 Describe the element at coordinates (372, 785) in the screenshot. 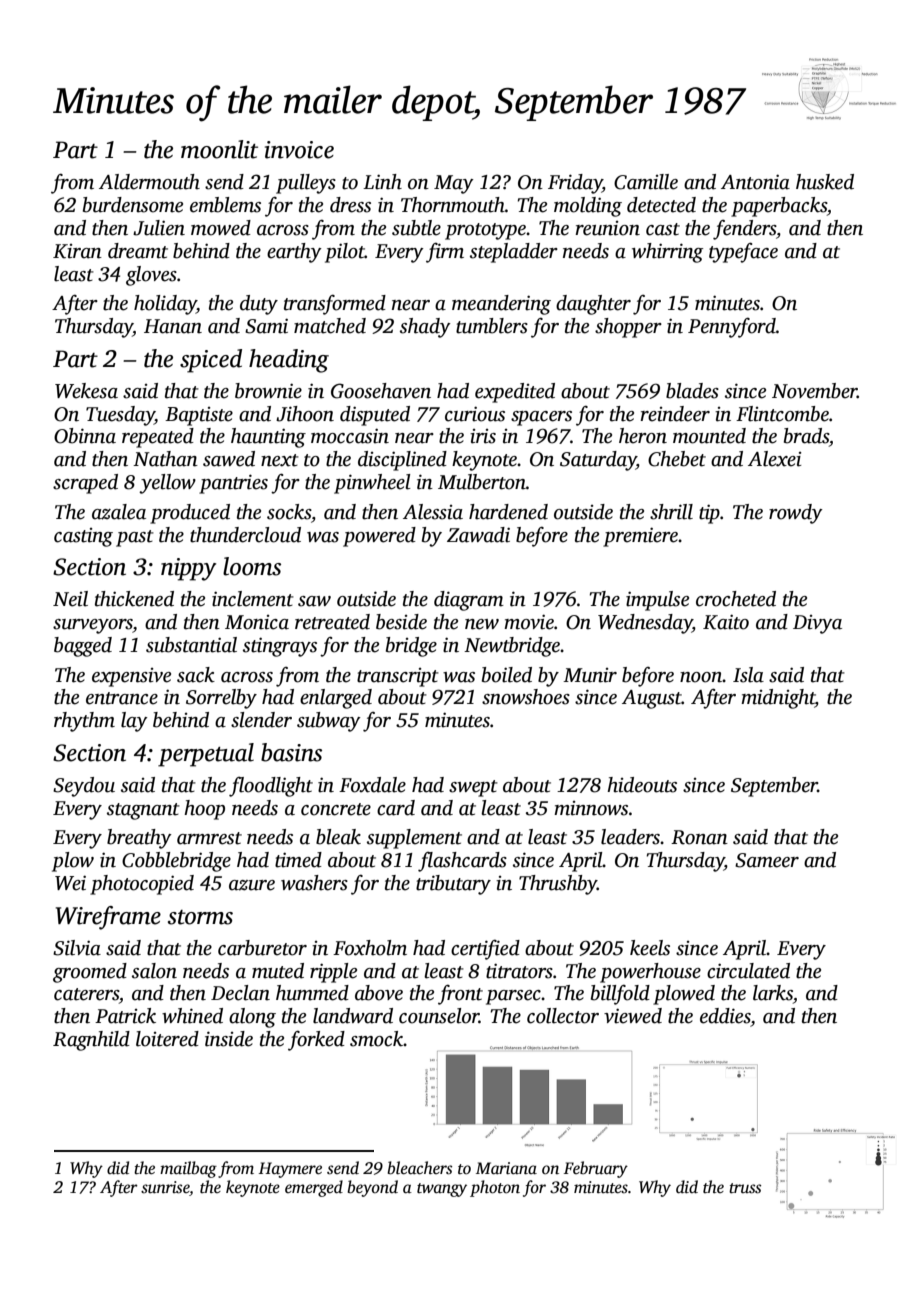

I see `Foxdale` at that location.
